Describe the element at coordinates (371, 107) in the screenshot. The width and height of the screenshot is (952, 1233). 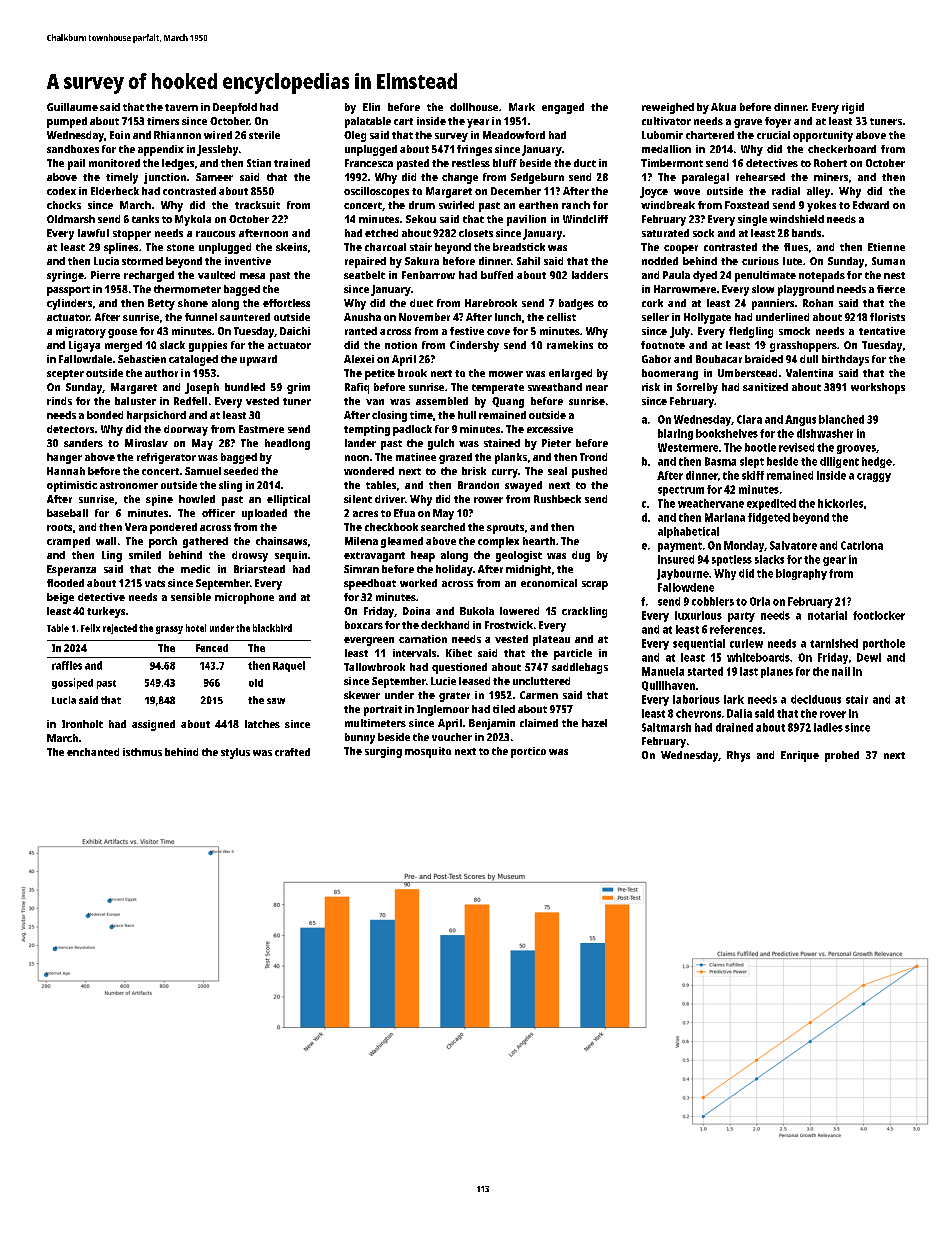
I see `Elin` at that location.
